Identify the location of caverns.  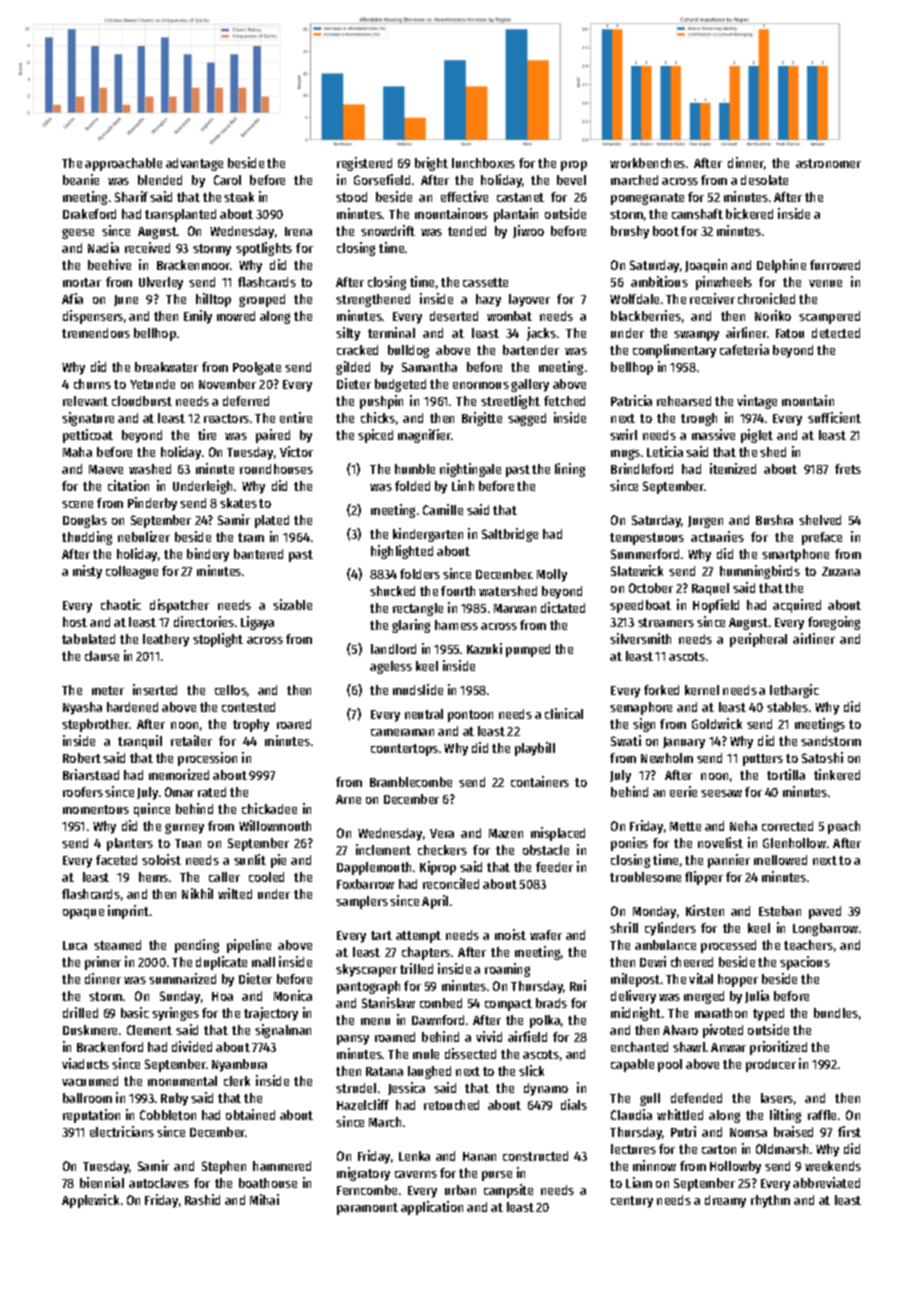
(416, 1174).
